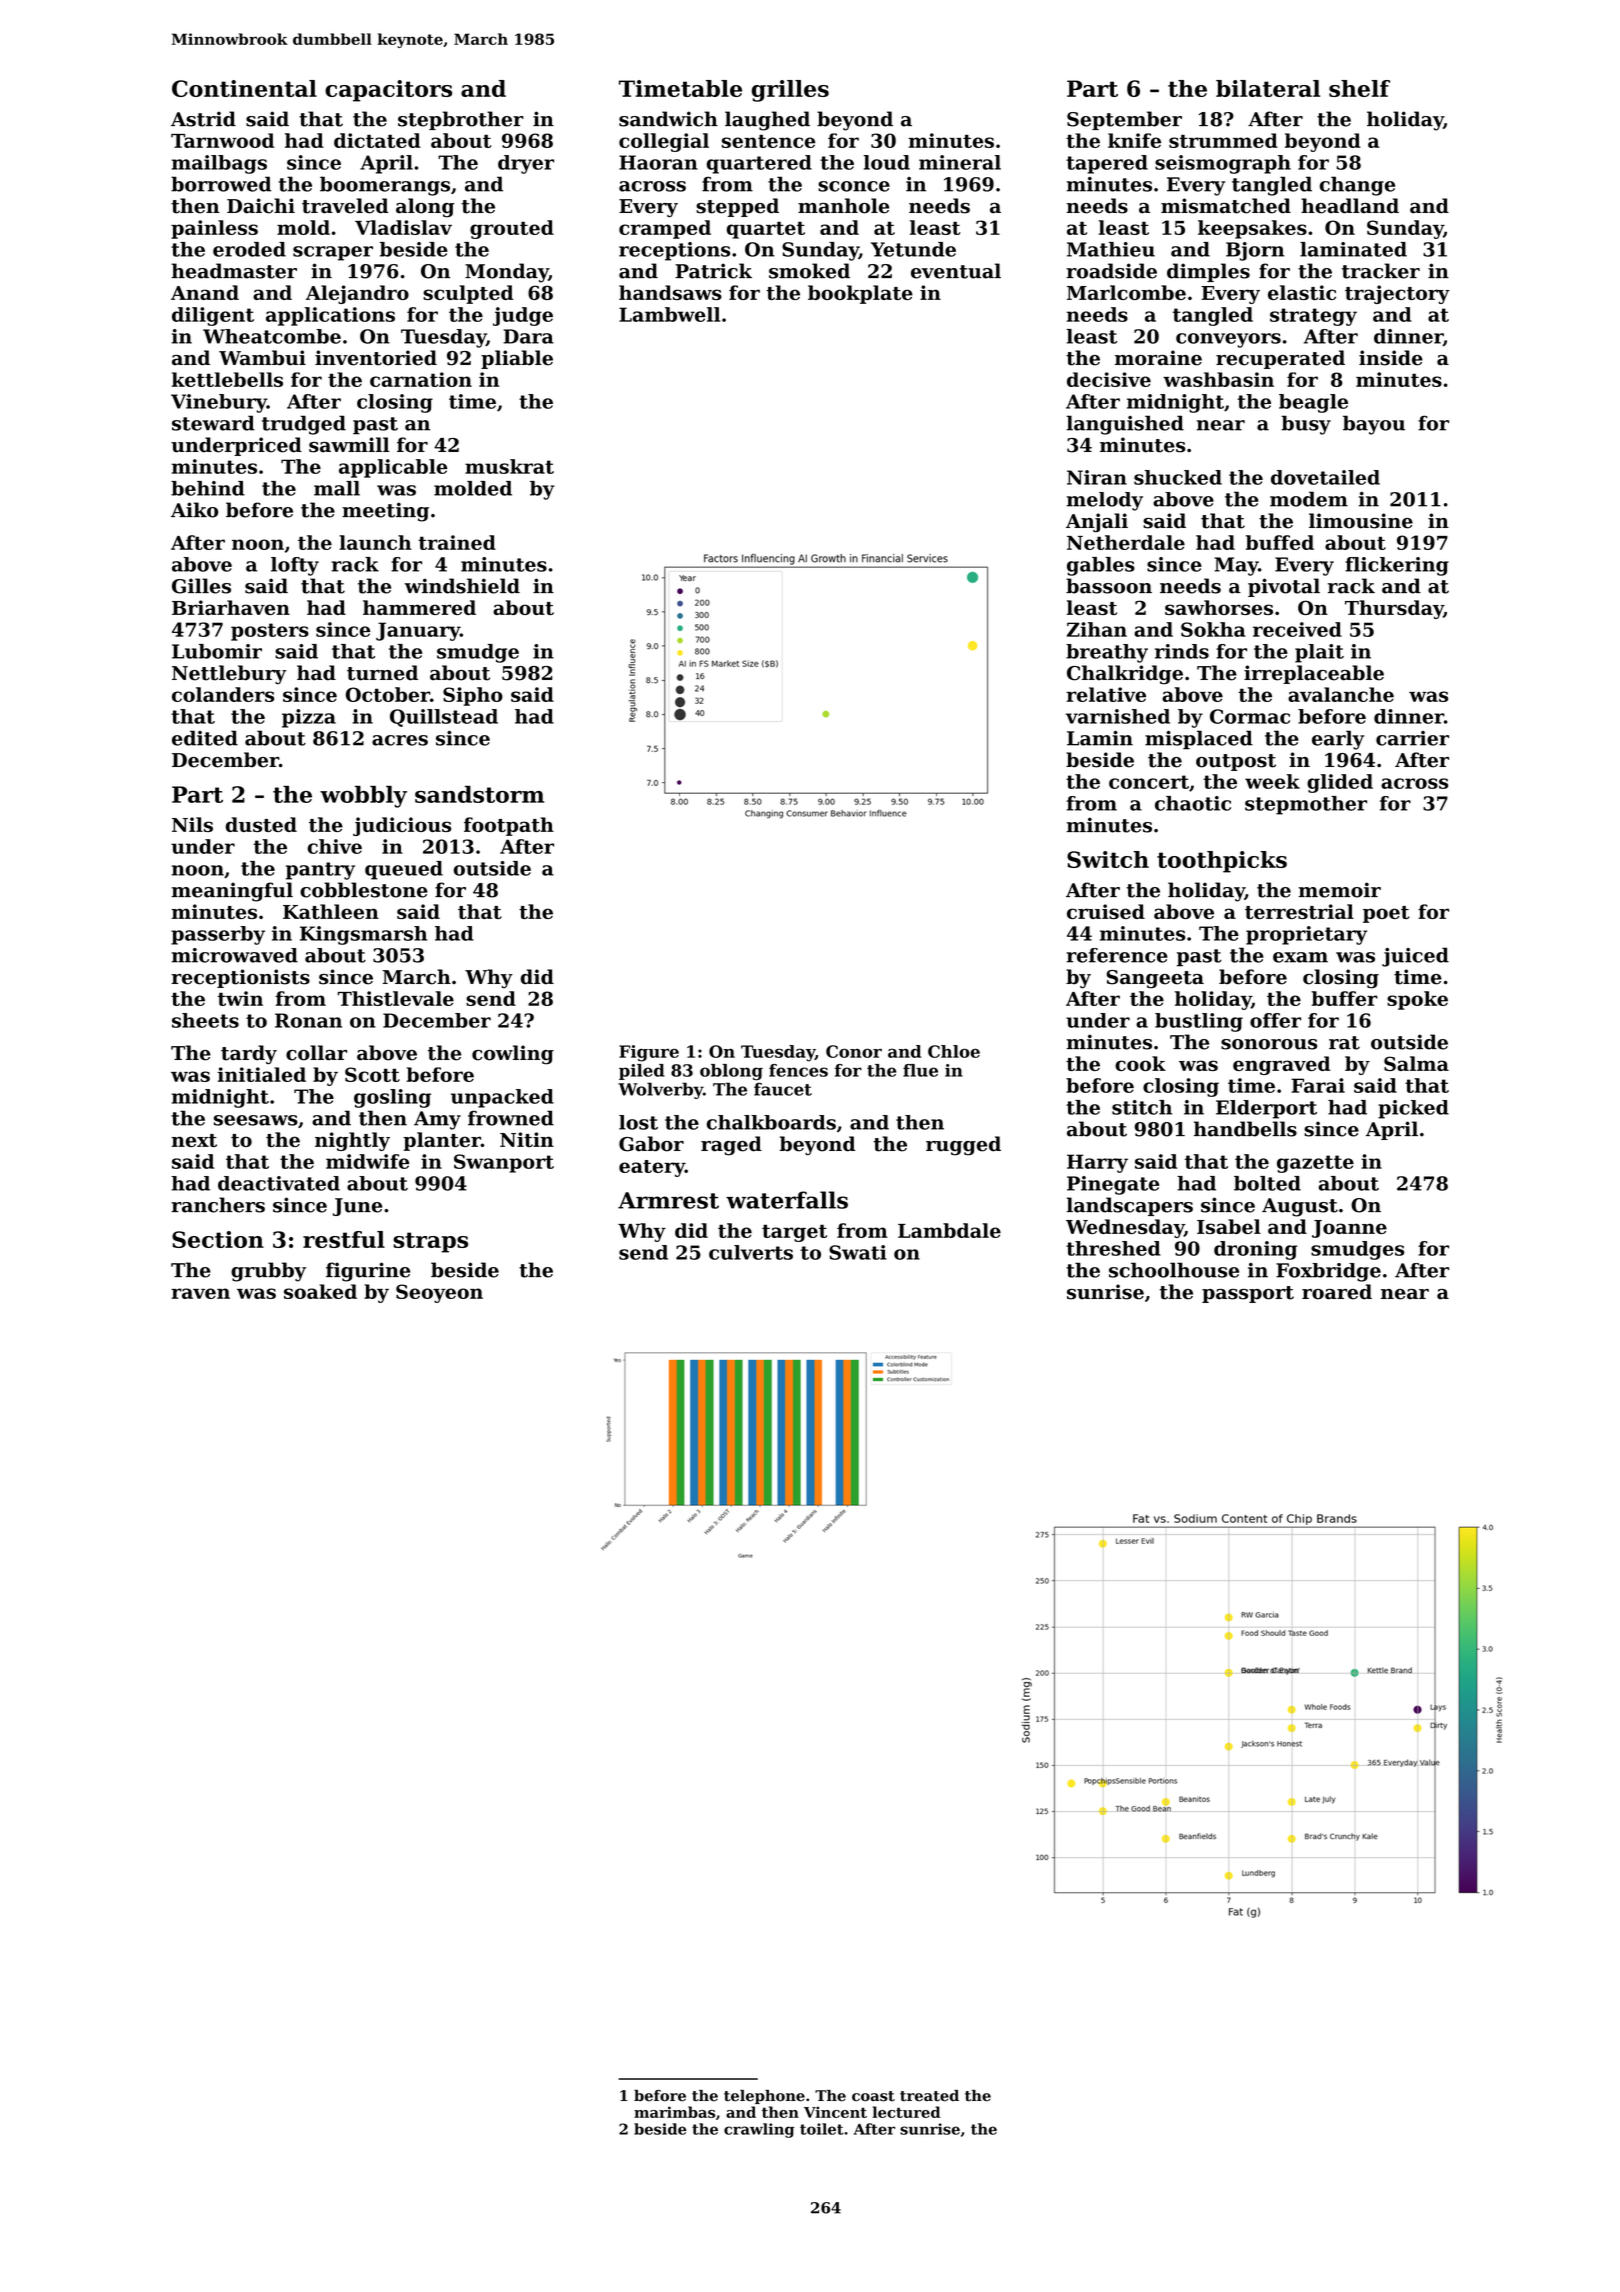 This screenshot has width=1620, height=2292. What do you see at coordinates (244, 88) in the screenshot?
I see `Continental` at bounding box center [244, 88].
